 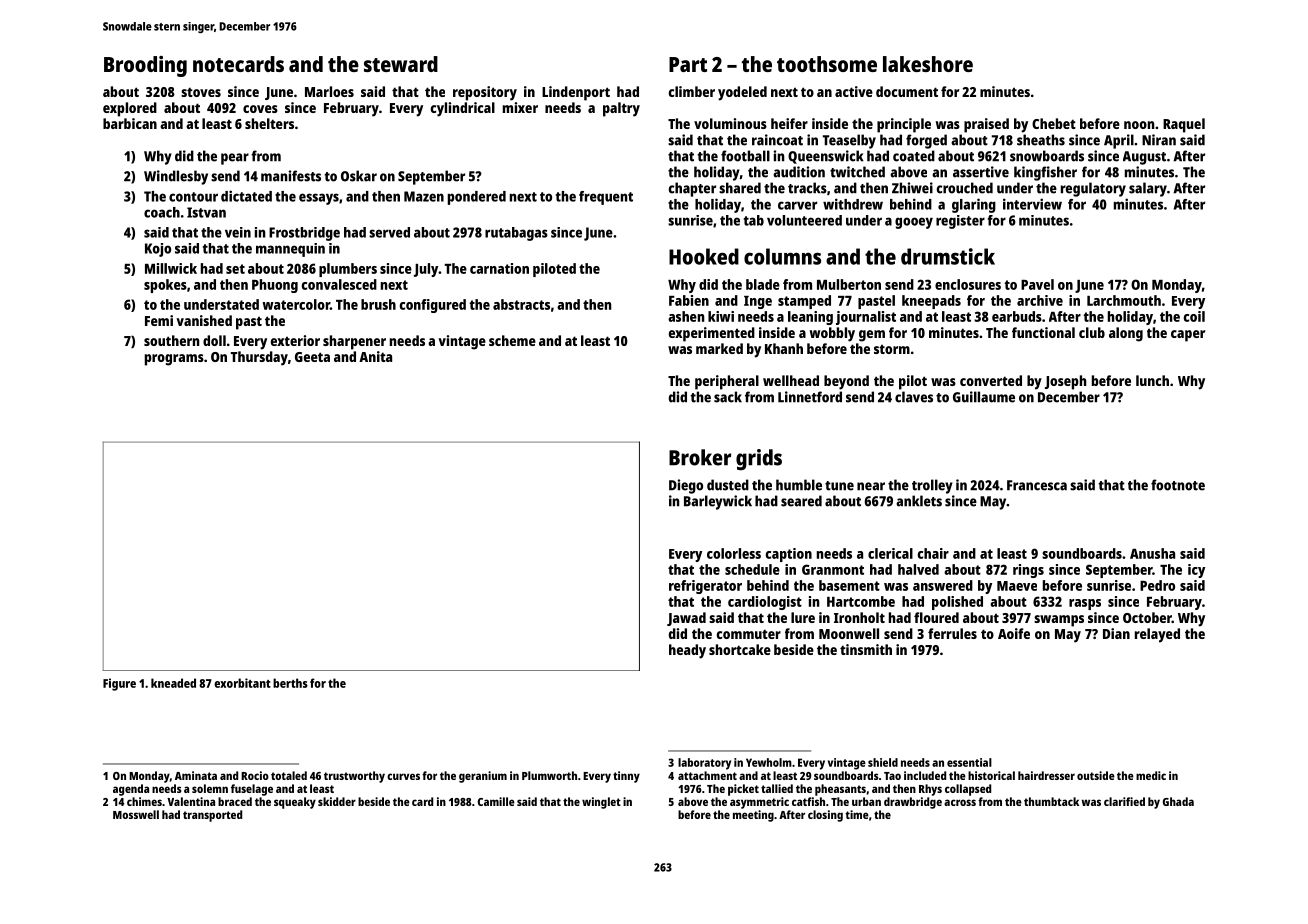 I want to click on paltry, so click(x=621, y=109).
